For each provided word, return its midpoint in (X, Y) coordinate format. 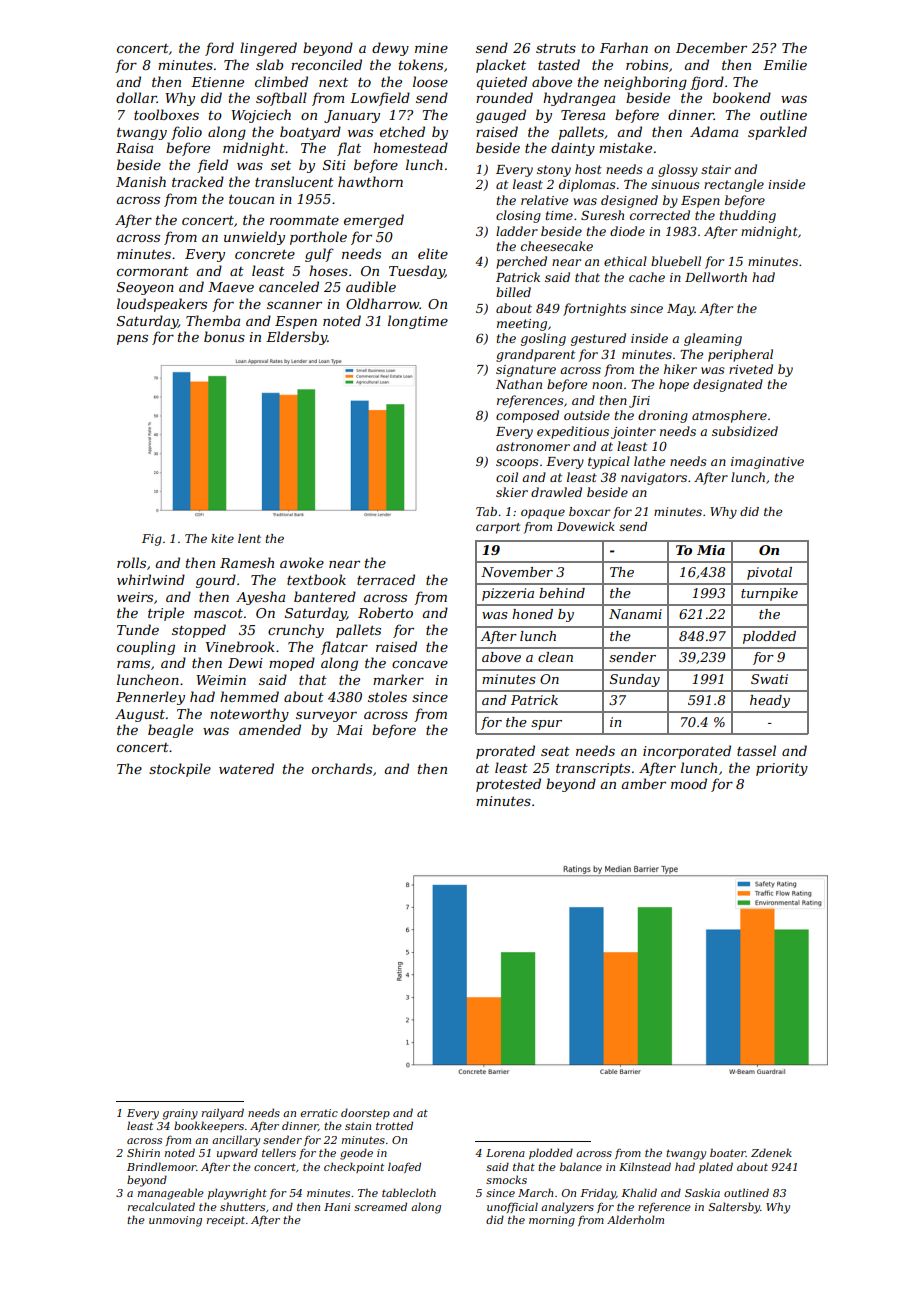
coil (507, 477)
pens (132, 340)
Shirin (143, 1152)
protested (508, 785)
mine (431, 48)
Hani (337, 1207)
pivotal (769, 573)
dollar (136, 97)
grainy (180, 1114)
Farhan (624, 47)
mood (689, 783)
